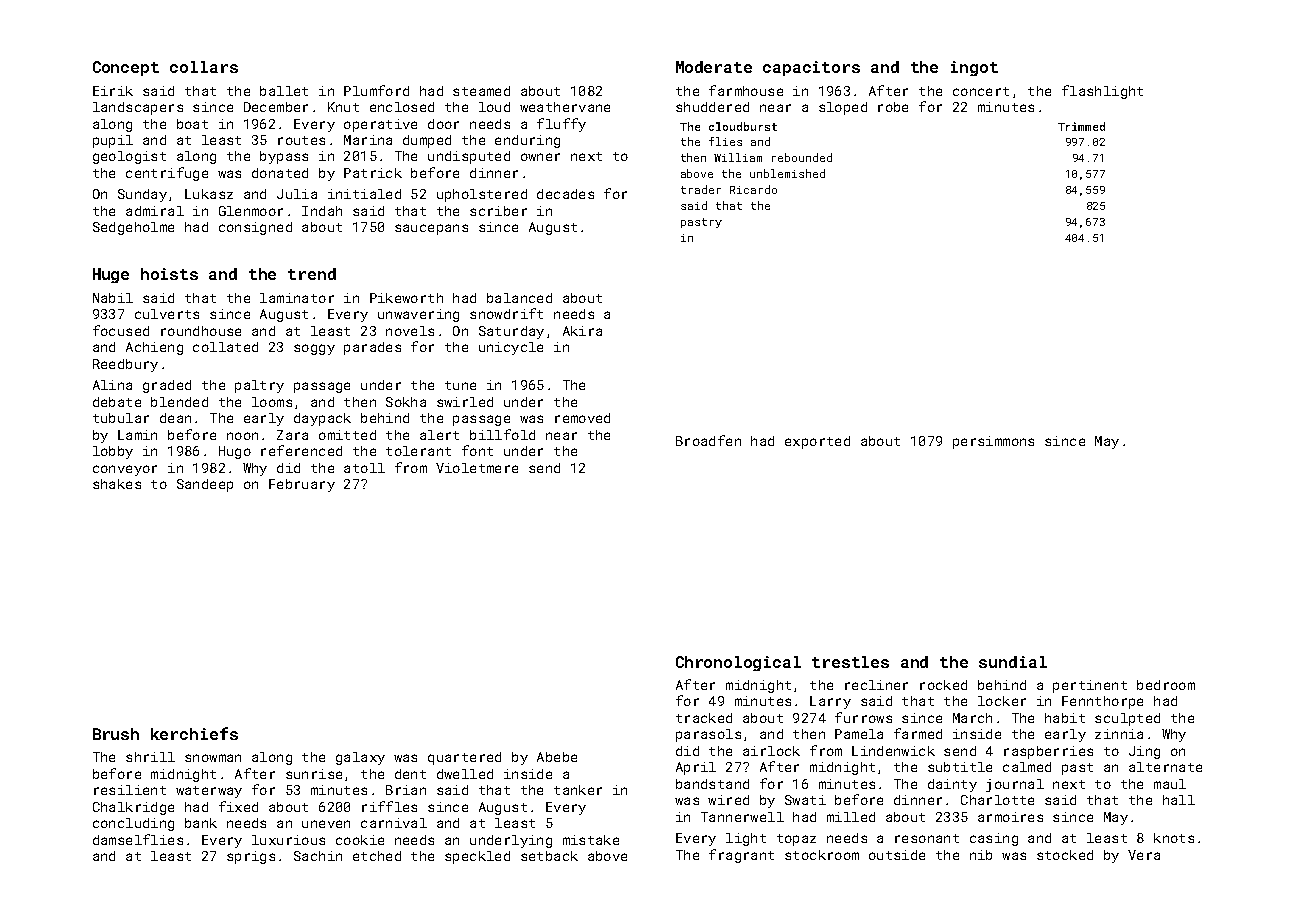 This document has height=924, width=1308. What do you see at coordinates (714, 67) in the document?
I see `Moderate` at bounding box center [714, 67].
